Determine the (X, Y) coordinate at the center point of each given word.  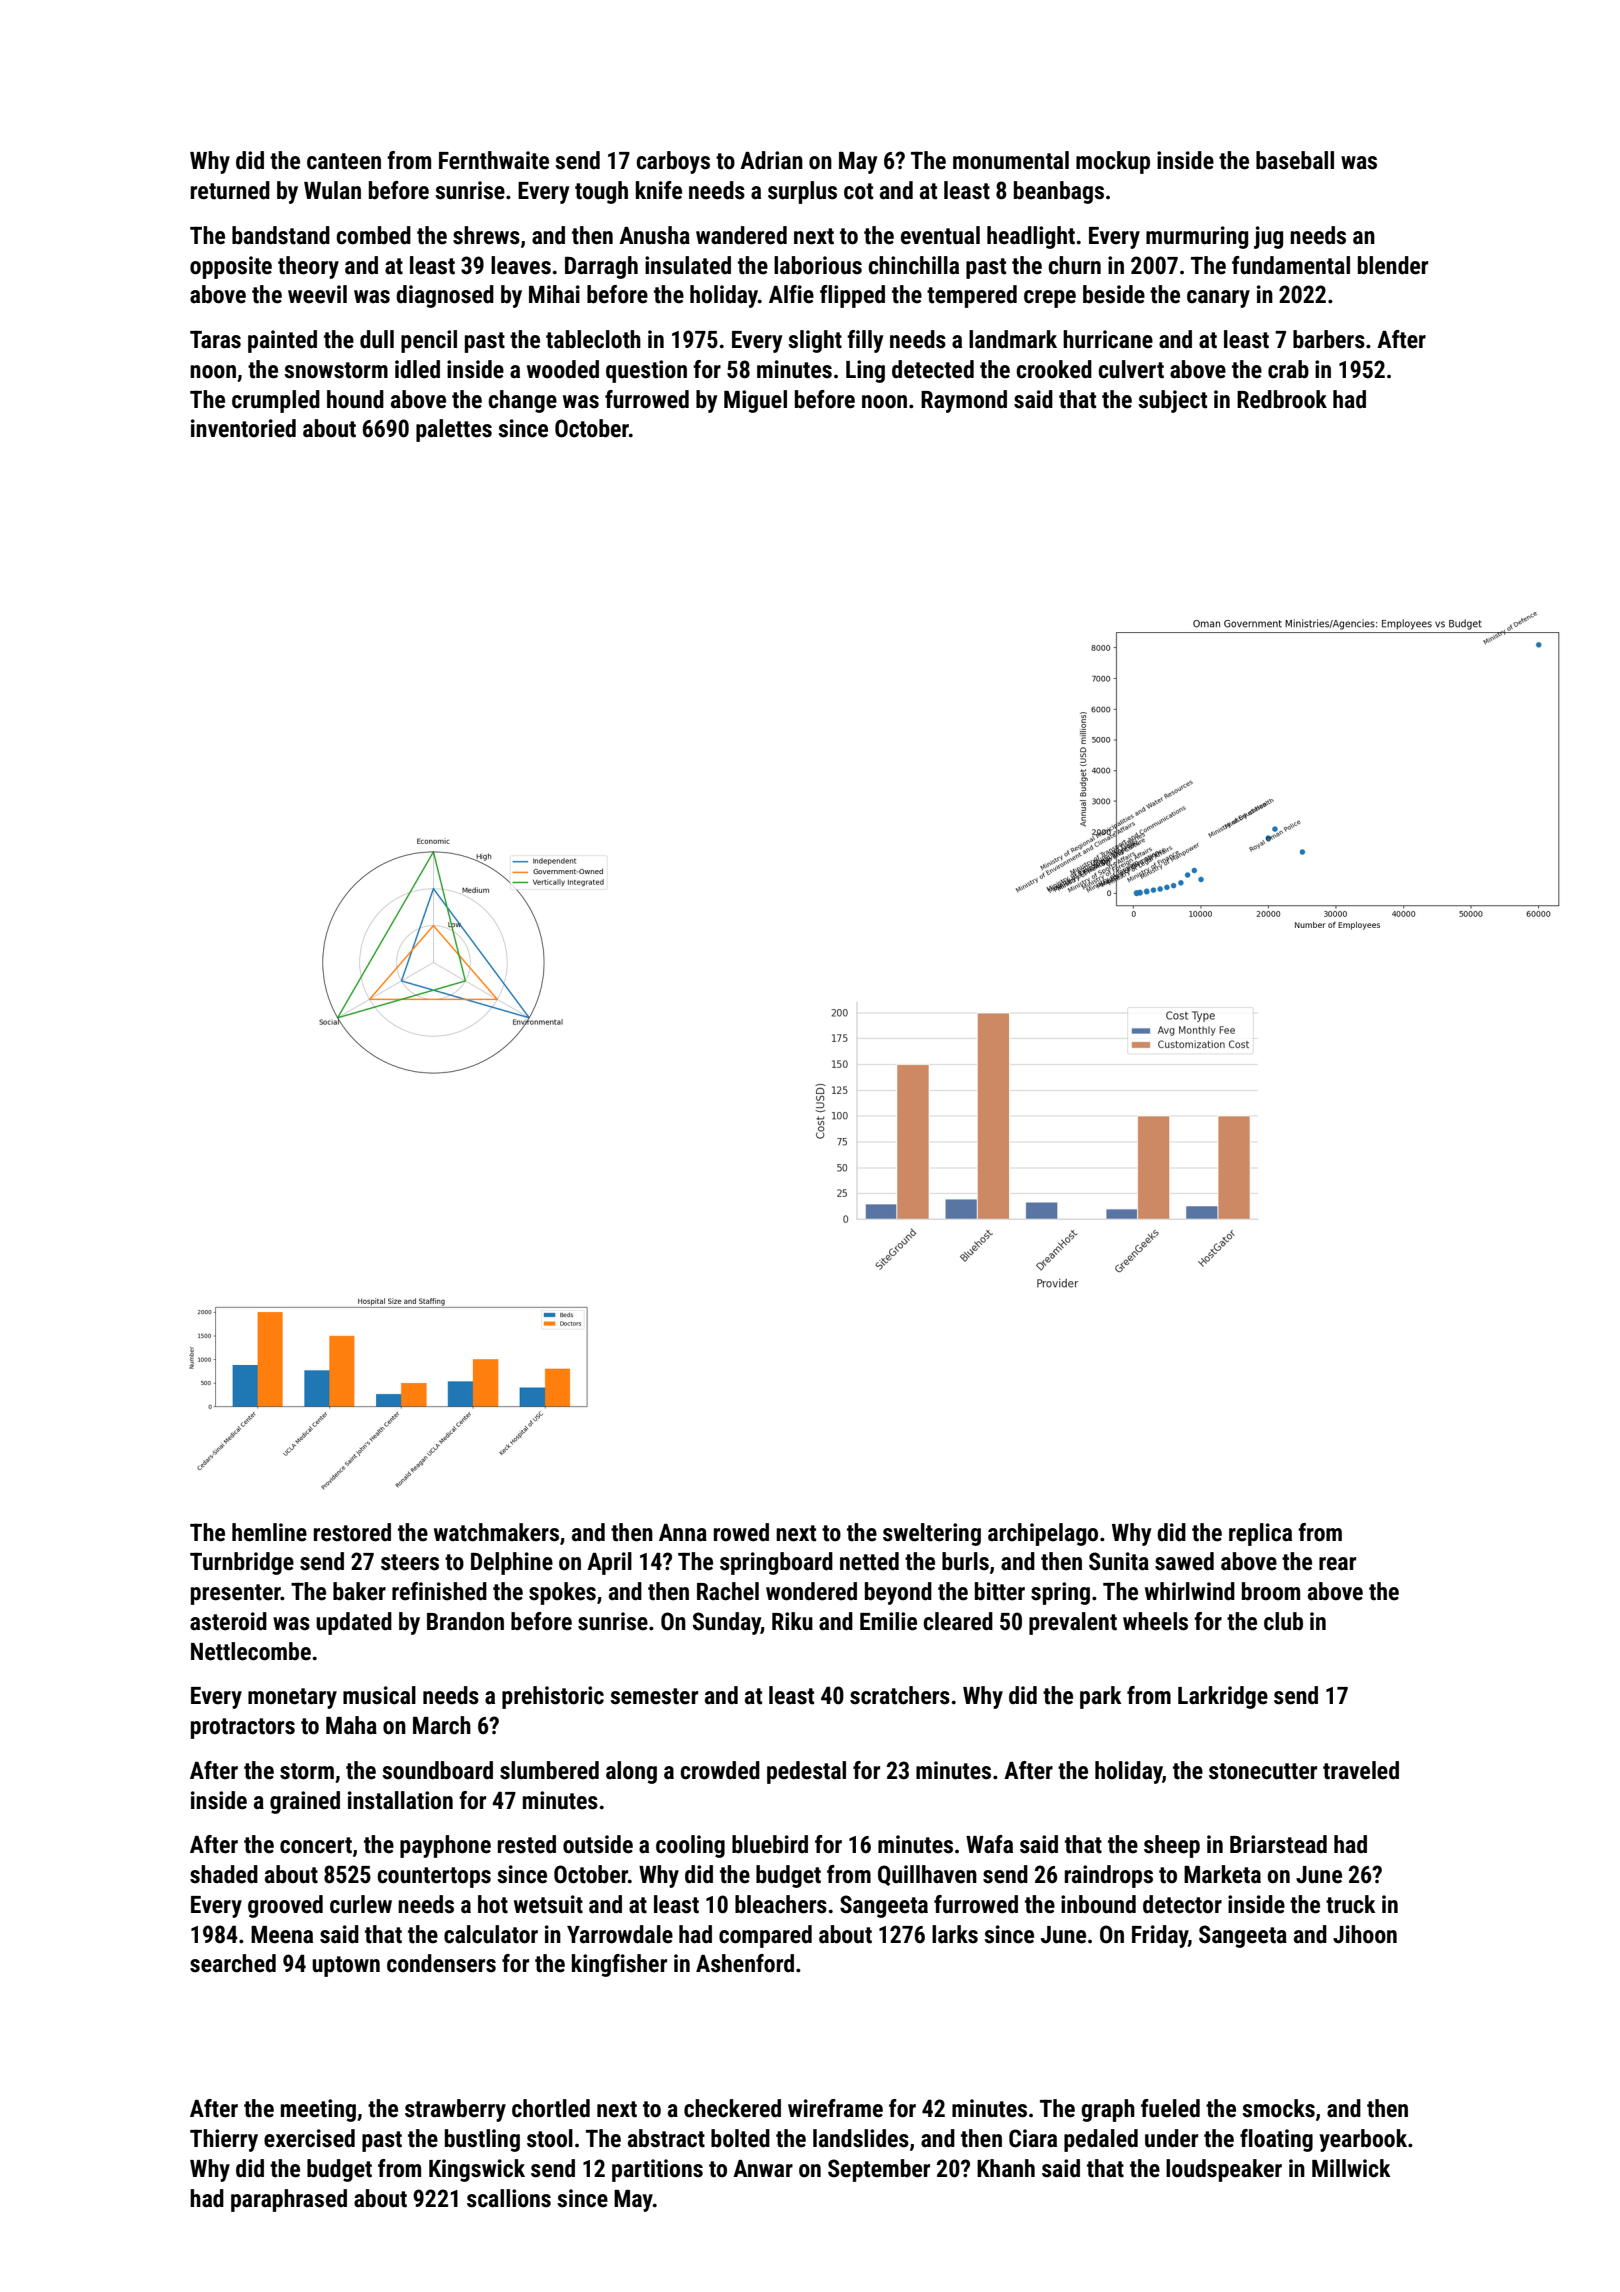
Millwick (1351, 2168)
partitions (657, 2170)
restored (352, 1532)
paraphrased (289, 2200)
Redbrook (1282, 399)
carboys (673, 162)
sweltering (932, 1534)
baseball (1295, 160)
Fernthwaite (494, 160)
